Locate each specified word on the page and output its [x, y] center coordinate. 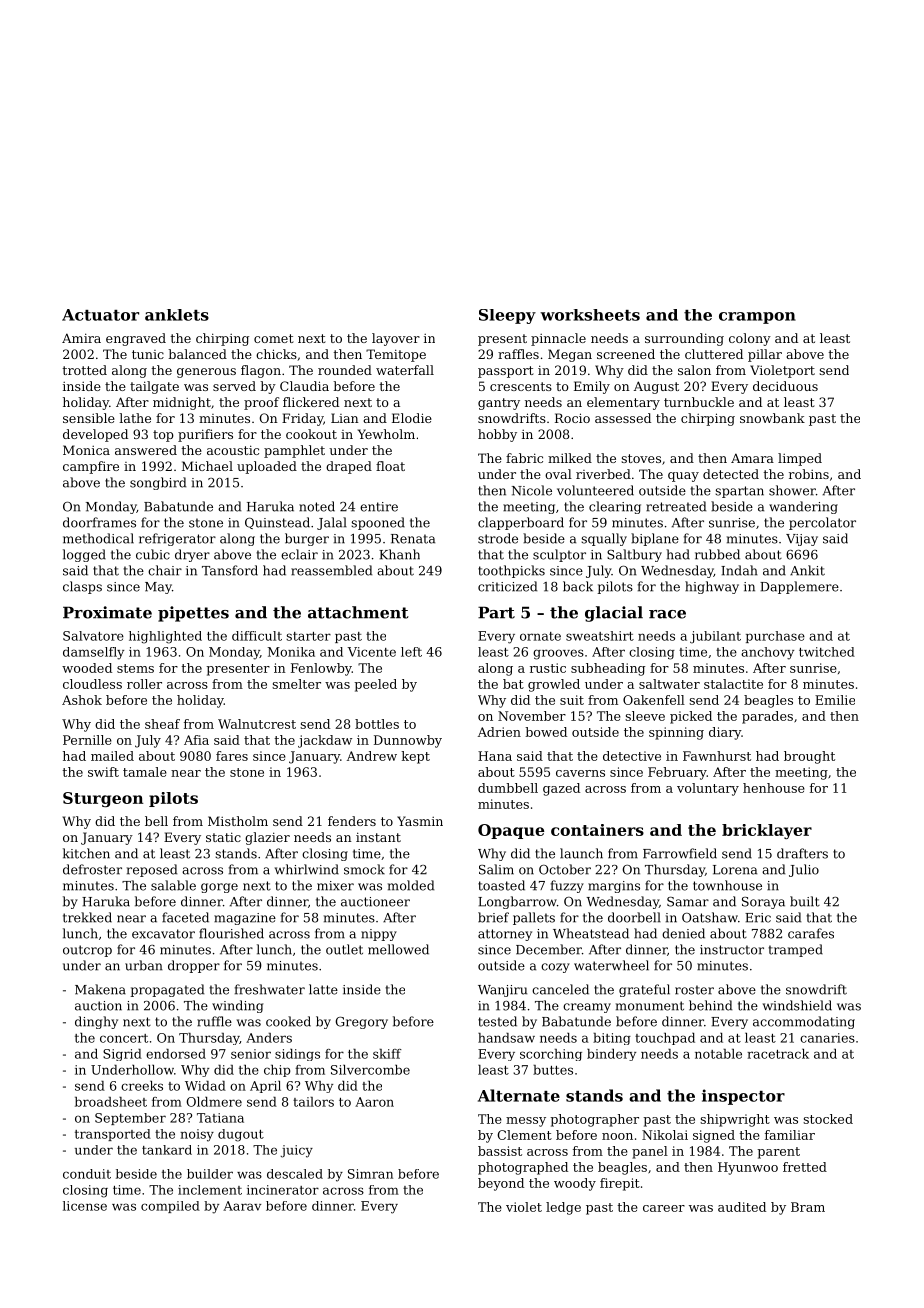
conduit [87, 1174]
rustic [548, 668]
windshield [797, 1005]
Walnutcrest [257, 724]
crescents [521, 386]
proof [261, 403]
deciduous [785, 386]
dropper [194, 966]
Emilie [835, 700]
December [549, 949]
